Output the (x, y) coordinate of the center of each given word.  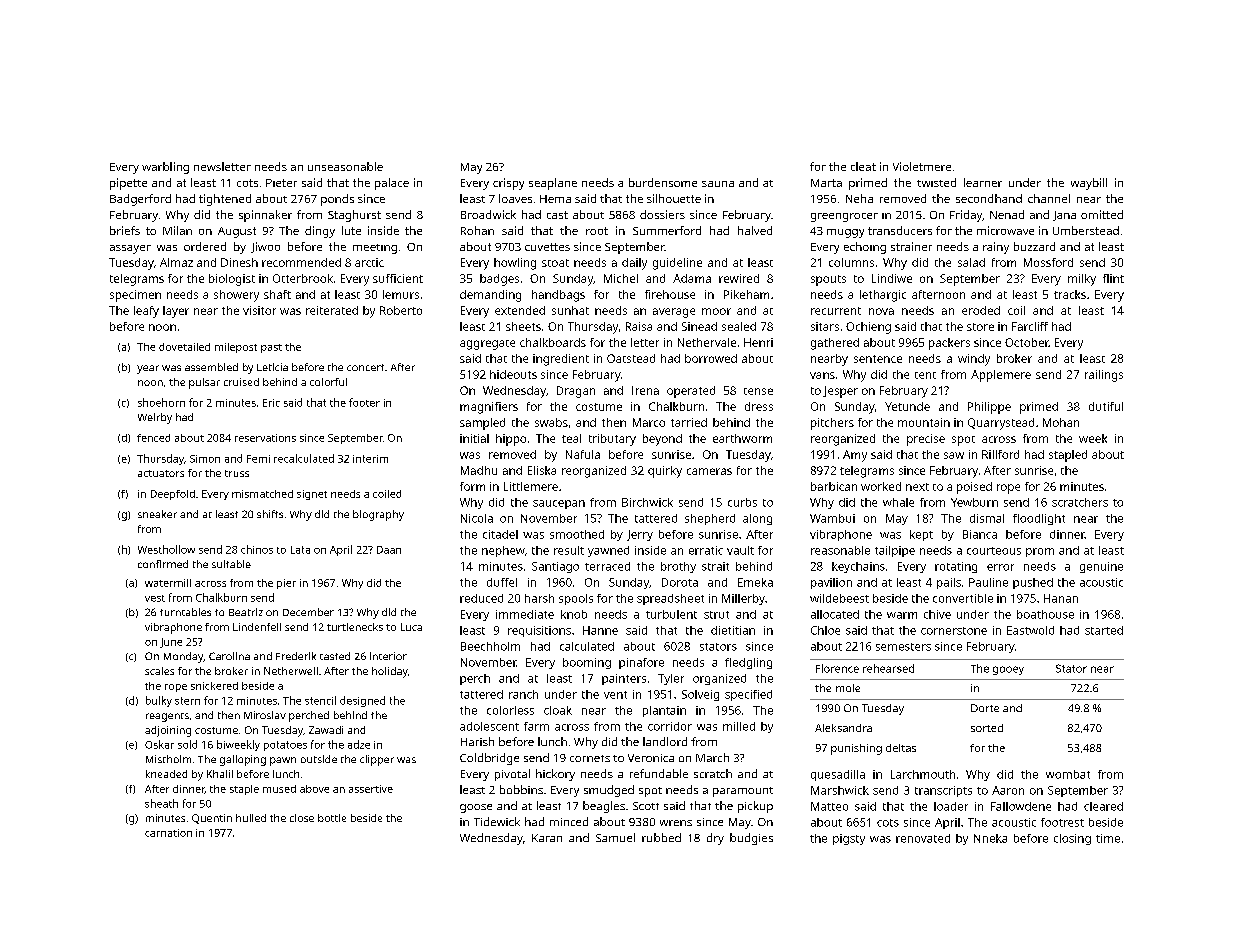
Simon (205, 459)
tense (758, 391)
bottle (332, 818)
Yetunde (907, 406)
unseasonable (345, 166)
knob (574, 614)
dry (715, 839)
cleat (863, 166)
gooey (1008, 670)
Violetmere (922, 166)
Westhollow (166, 549)
